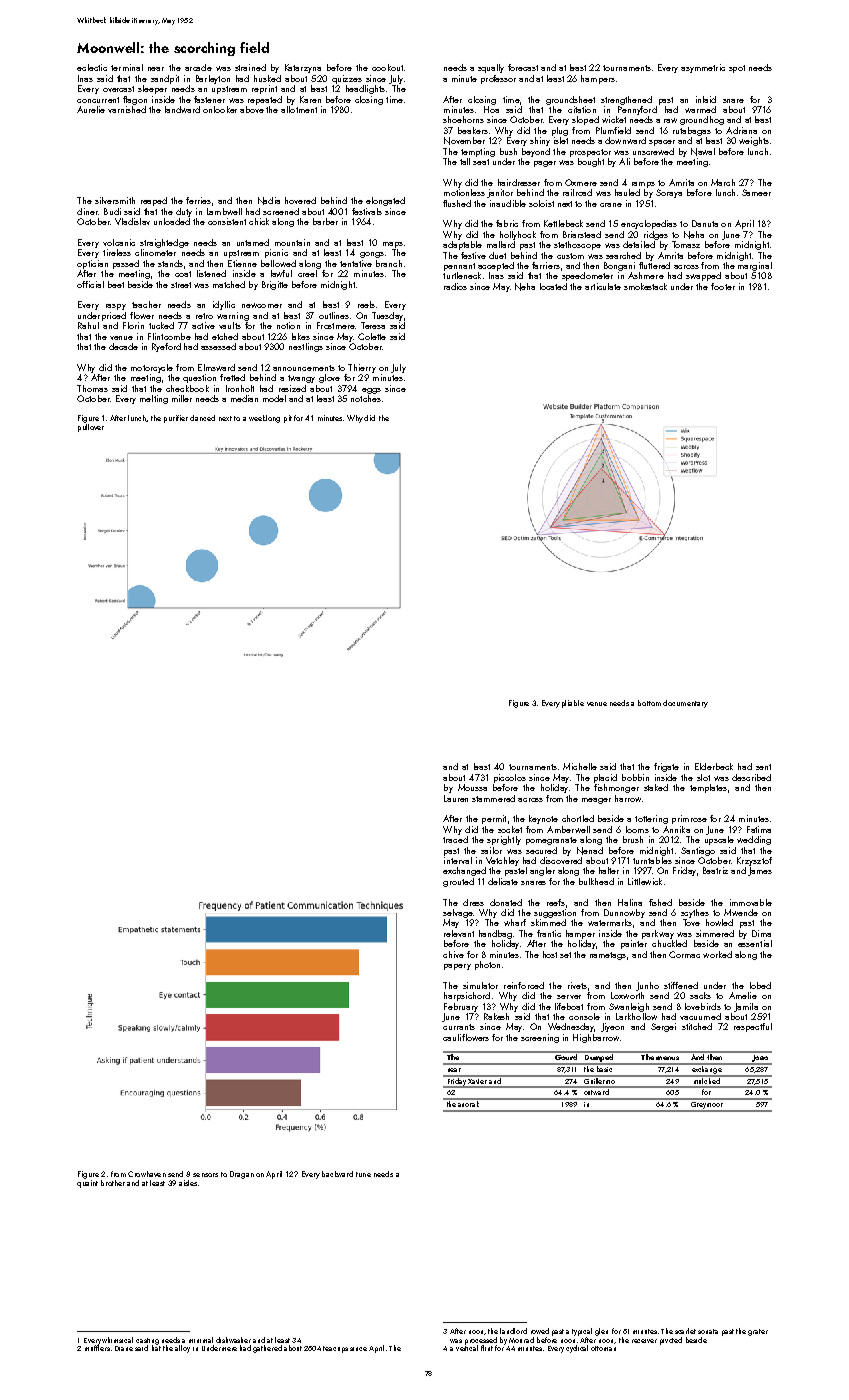  I want to click on immovable, so click(751, 902).
